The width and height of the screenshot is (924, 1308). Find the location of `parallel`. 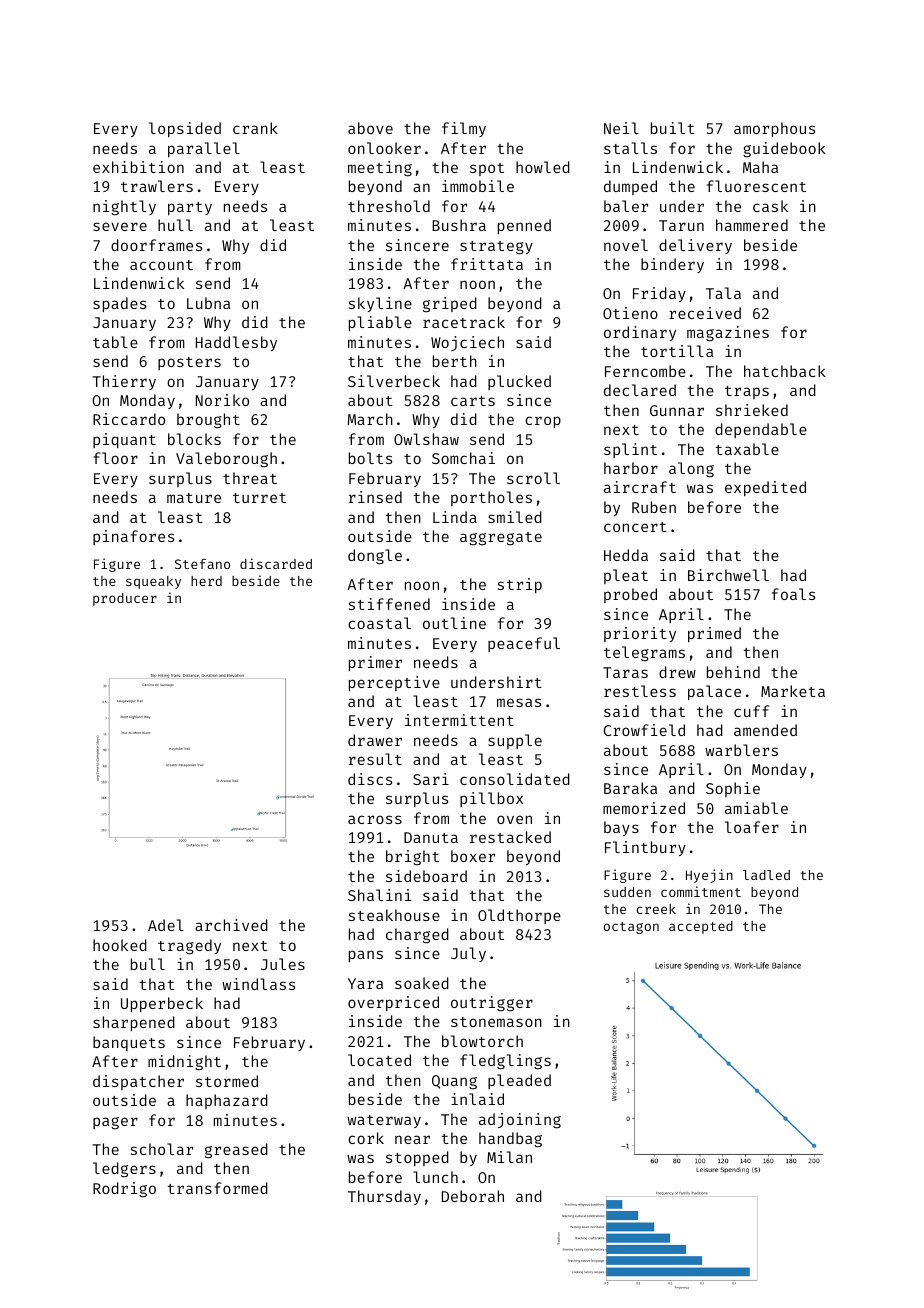

parallel is located at coordinates (204, 149).
